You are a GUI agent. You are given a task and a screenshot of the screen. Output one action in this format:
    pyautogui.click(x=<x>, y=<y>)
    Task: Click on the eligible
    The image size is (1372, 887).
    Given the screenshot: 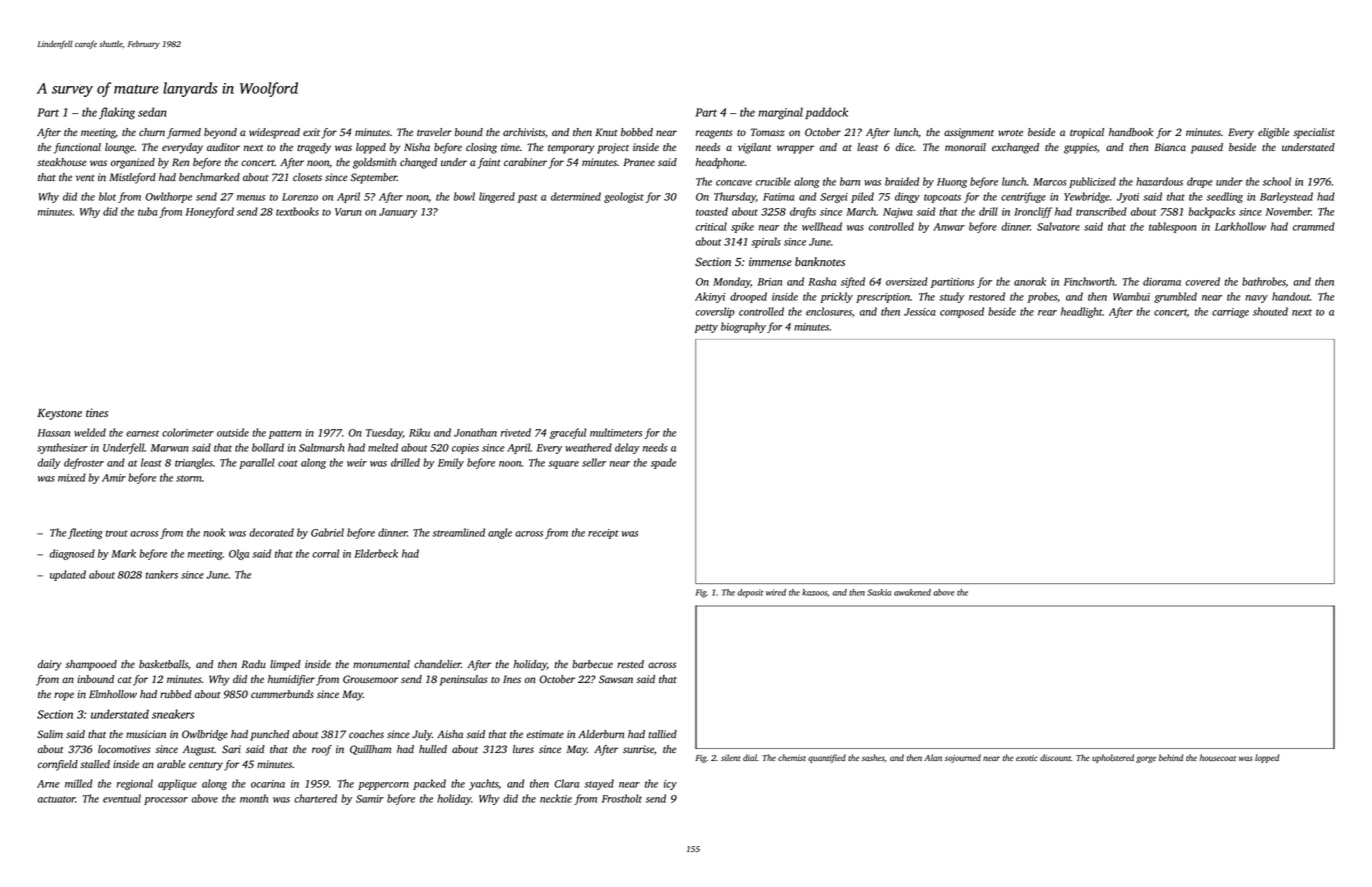 What is the action you would take?
    pyautogui.click(x=1273, y=133)
